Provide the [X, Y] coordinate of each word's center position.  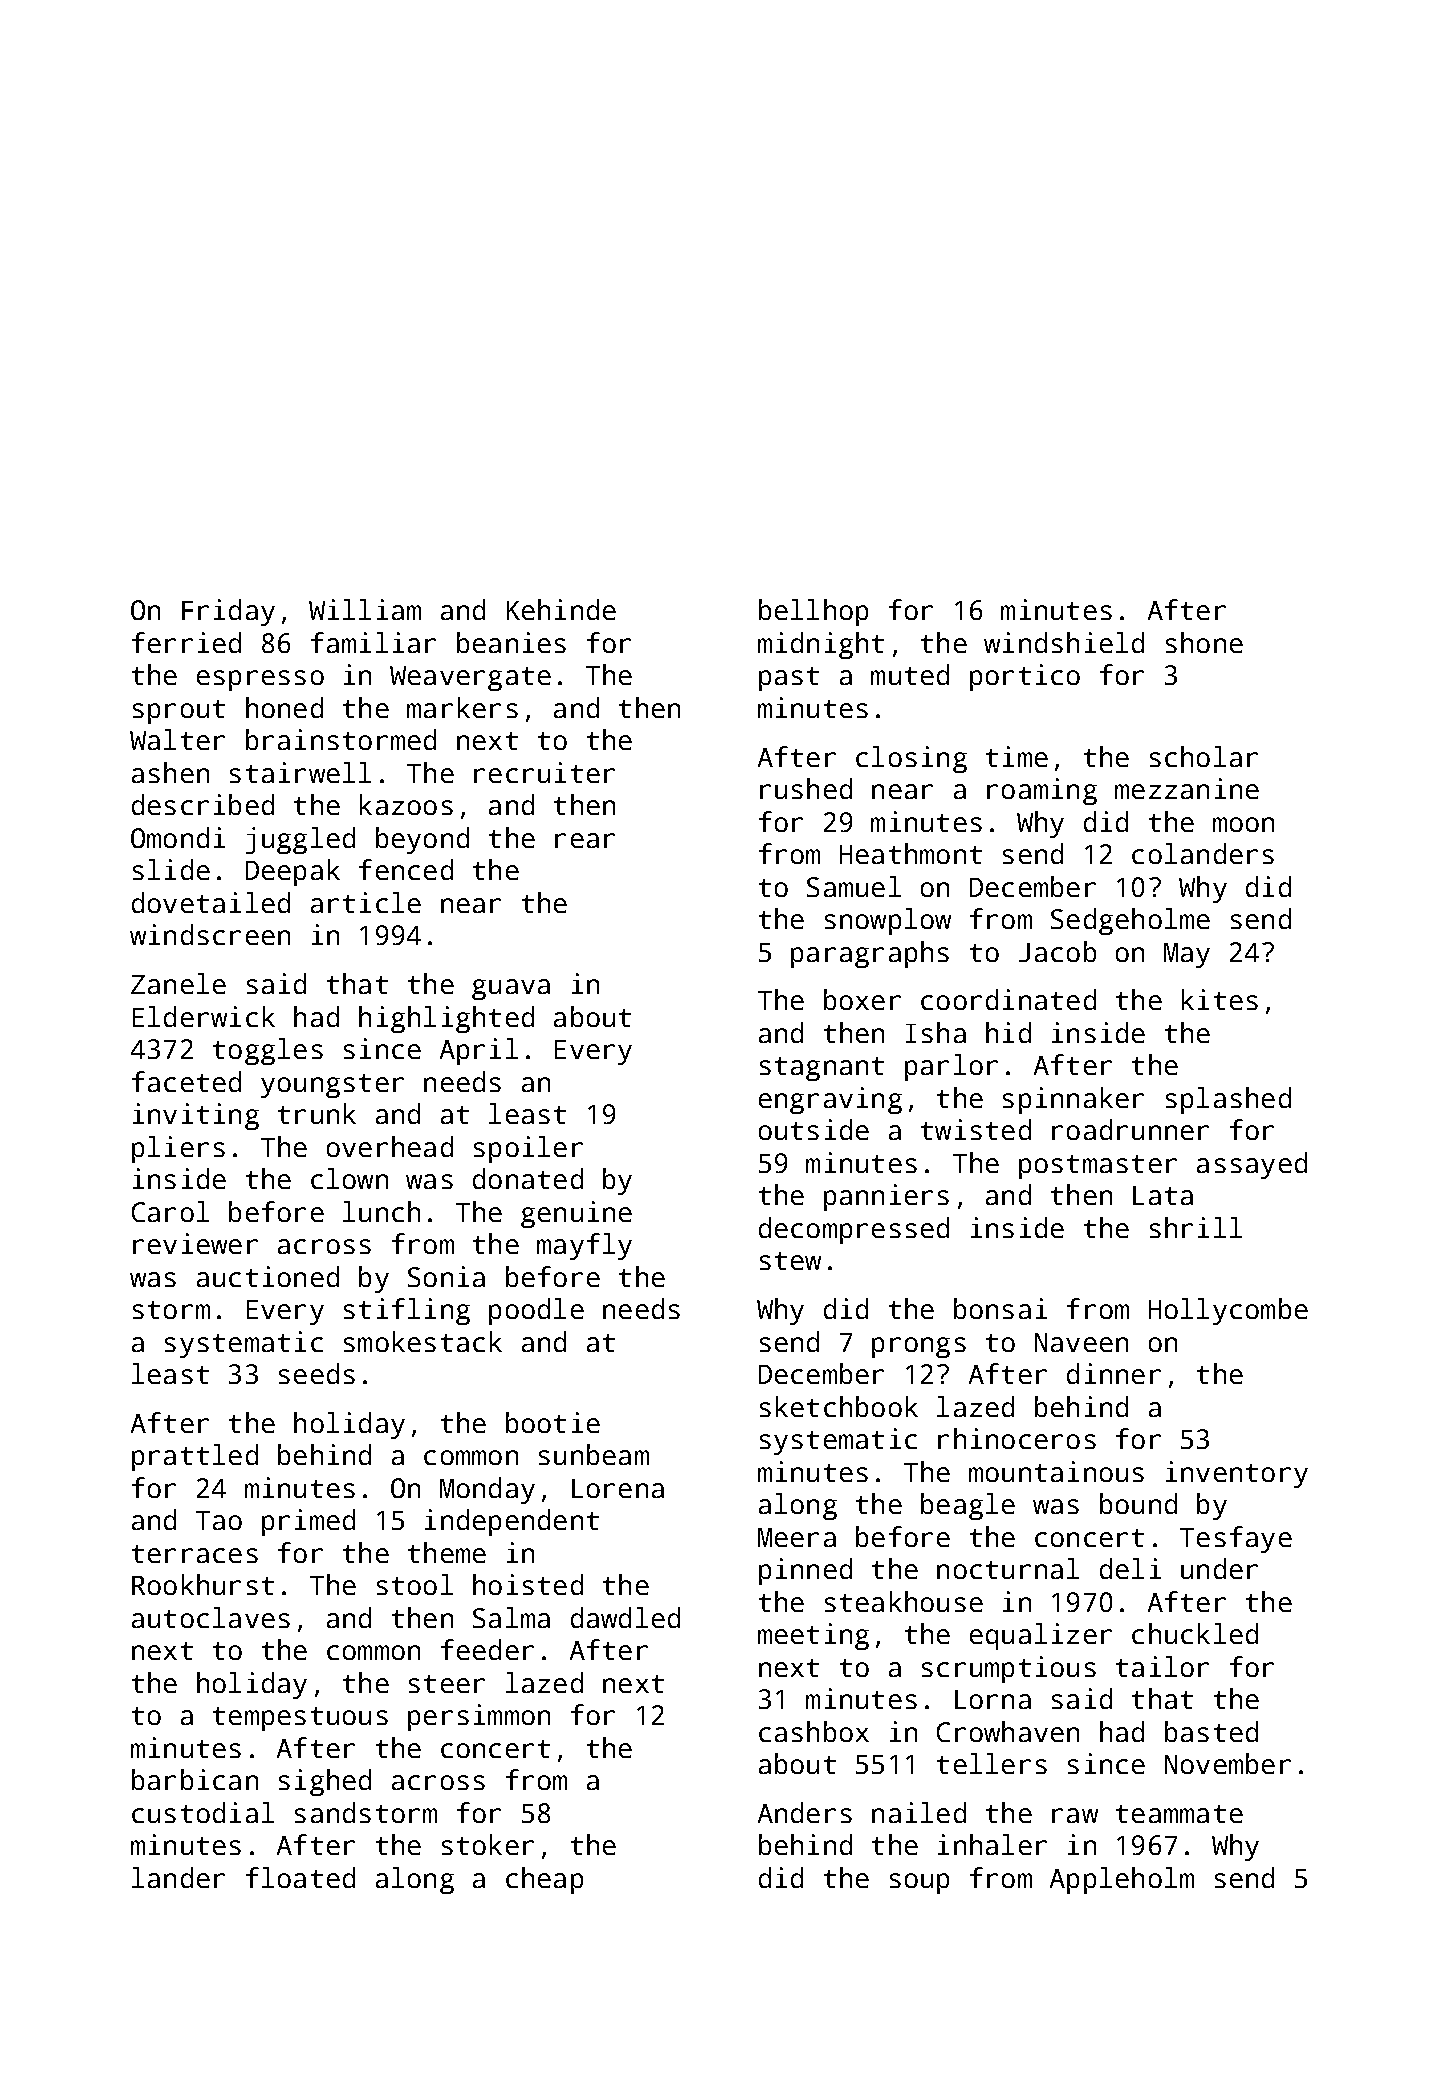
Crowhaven [1008, 1731]
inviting [196, 1116]
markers [462, 707]
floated [300, 1877]
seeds [317, 1373]
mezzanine [1187, 788]
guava [511, 989]
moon [1243, 824]
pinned [805, 1571]
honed [284, 707]
